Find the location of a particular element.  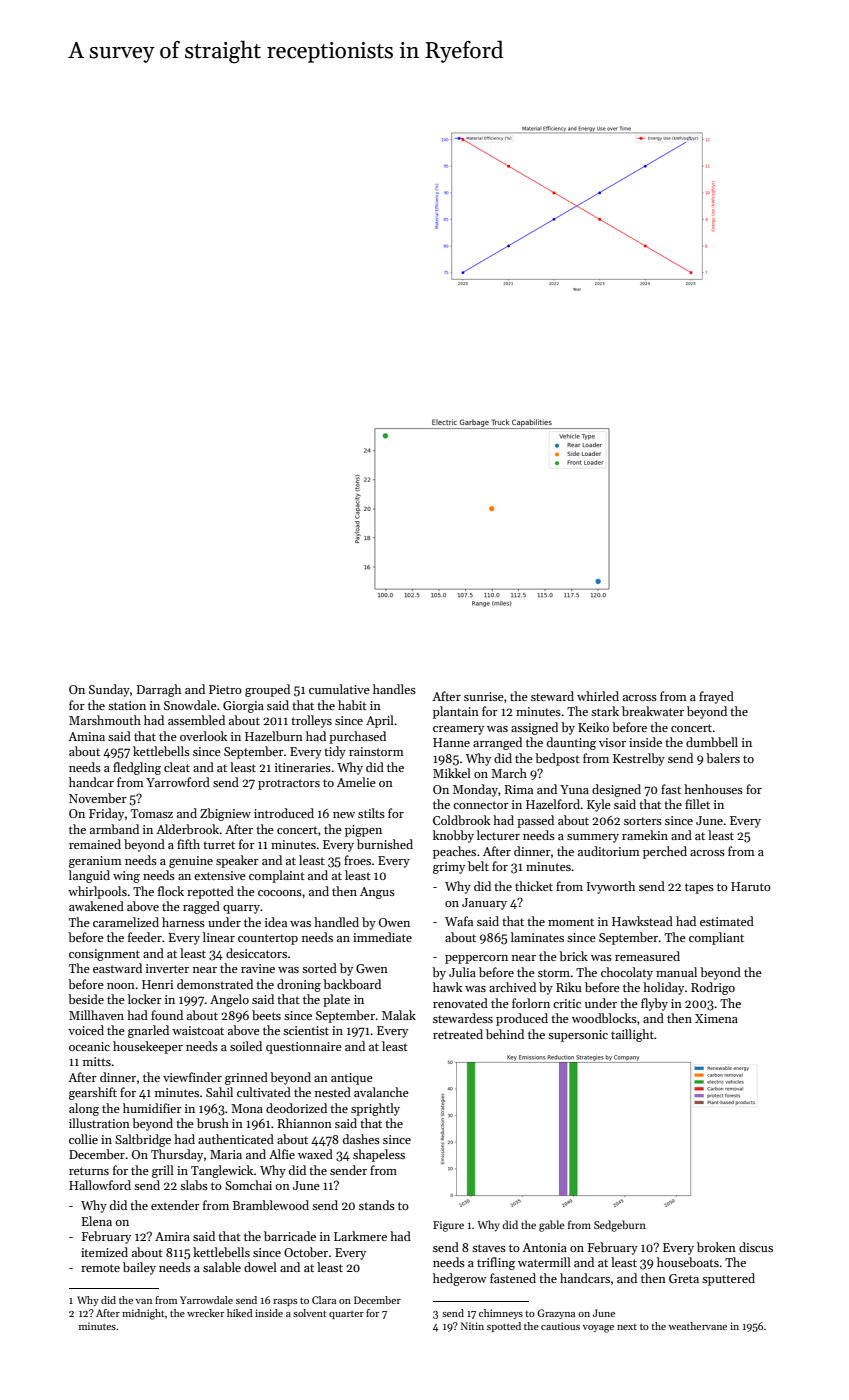

taillight is located at coordinates (632, 1035).
